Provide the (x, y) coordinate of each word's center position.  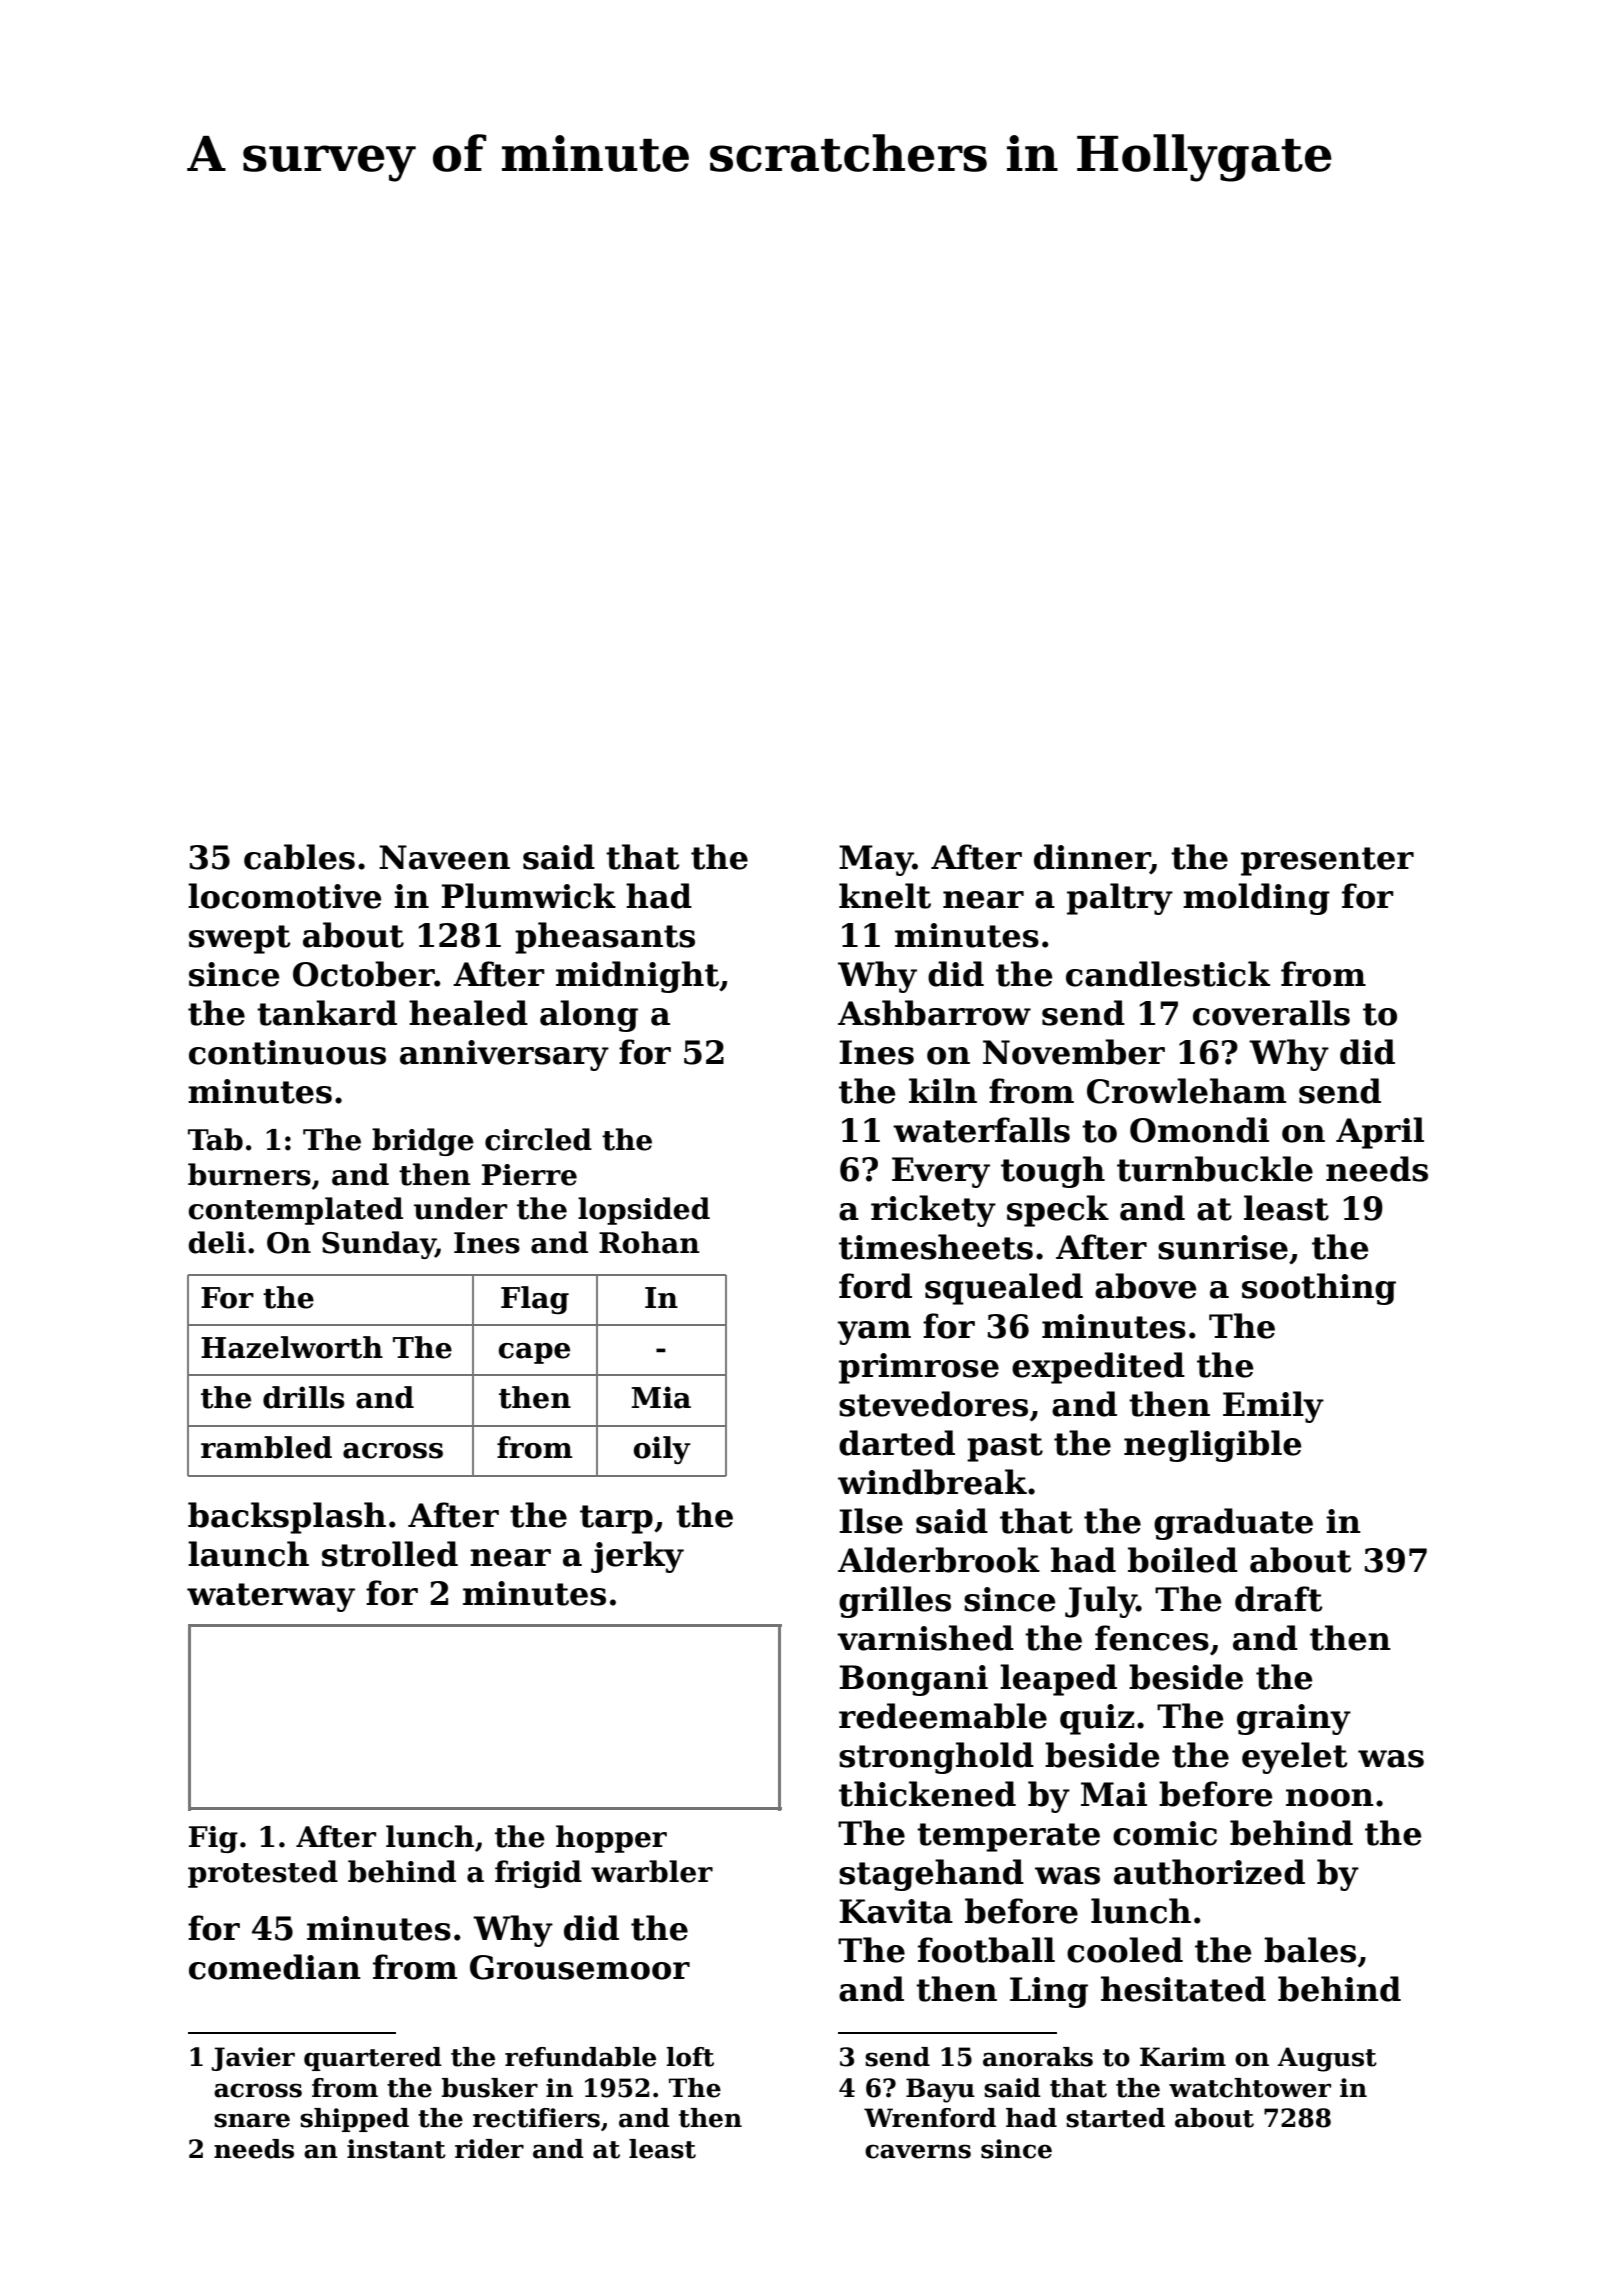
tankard (327, 1013)
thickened (927, 1794)
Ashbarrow (934, 1013)
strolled (390, 1554)
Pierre (529, 1175)
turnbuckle (1215, 1169)
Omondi (1199, 1130)
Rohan (649, 1242)
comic (1165, 1833)
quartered (373, 2059)
